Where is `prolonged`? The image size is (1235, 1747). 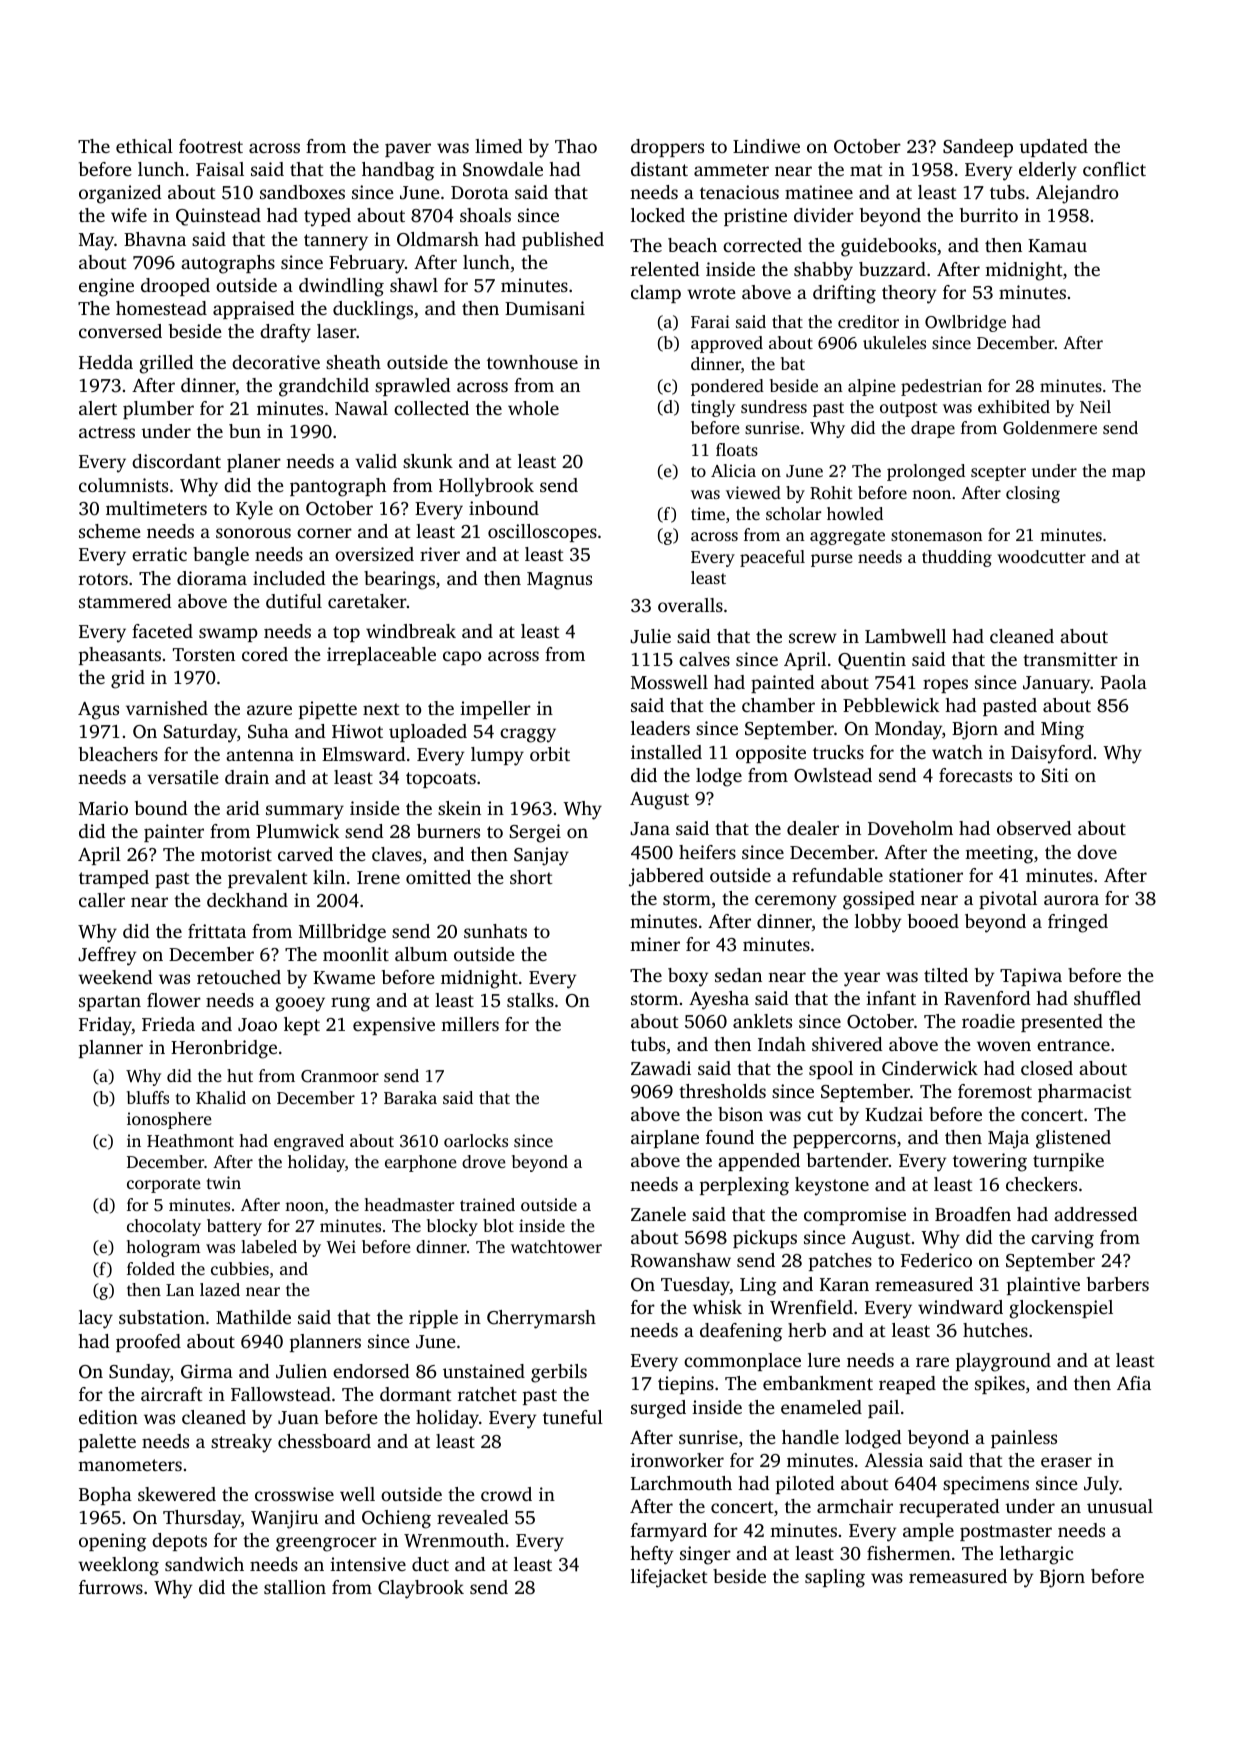
prolonged is located at coordinates (926, 472).
